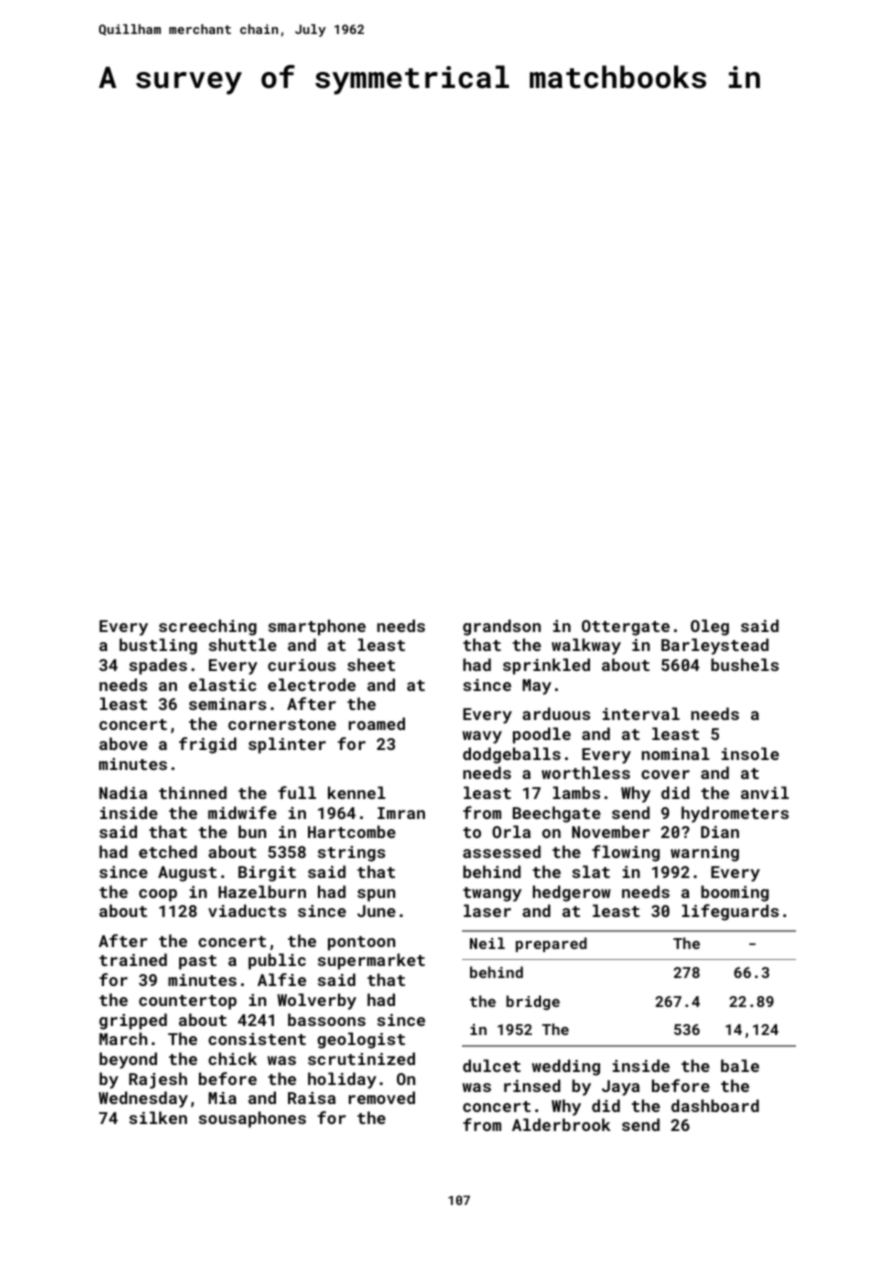 The height and width of the screenshot is (1271, 895). Describe the element at coordinates (626, 853) in the screenshot. I see `flowing` at that location.
